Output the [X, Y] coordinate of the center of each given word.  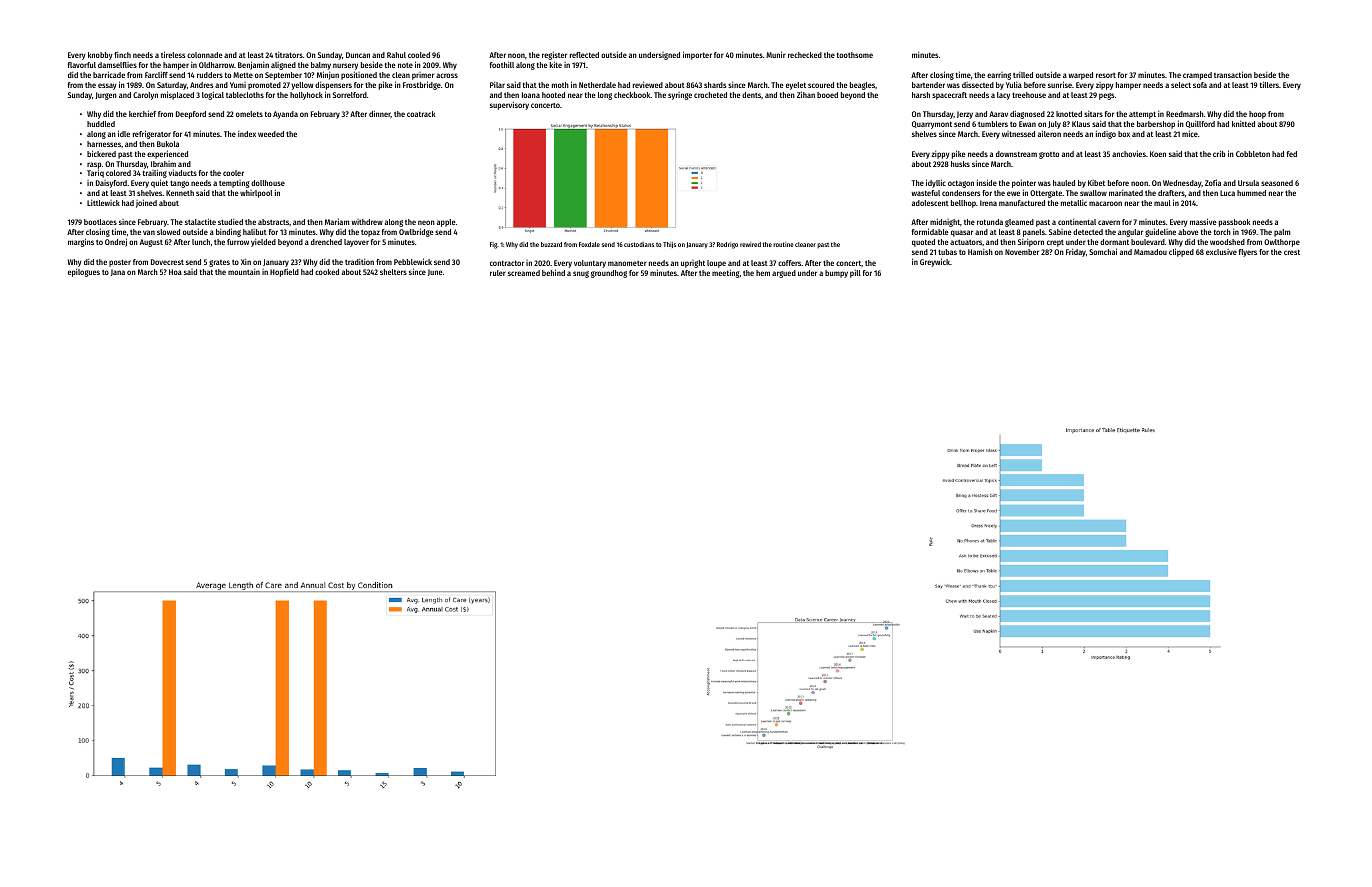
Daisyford [111, 184]
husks [960, 164]
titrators [289, 54]
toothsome [855, 55]
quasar [962, 233]
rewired [750, 244]
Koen [1158, 154]
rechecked [805, 55]
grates [219, 263]
